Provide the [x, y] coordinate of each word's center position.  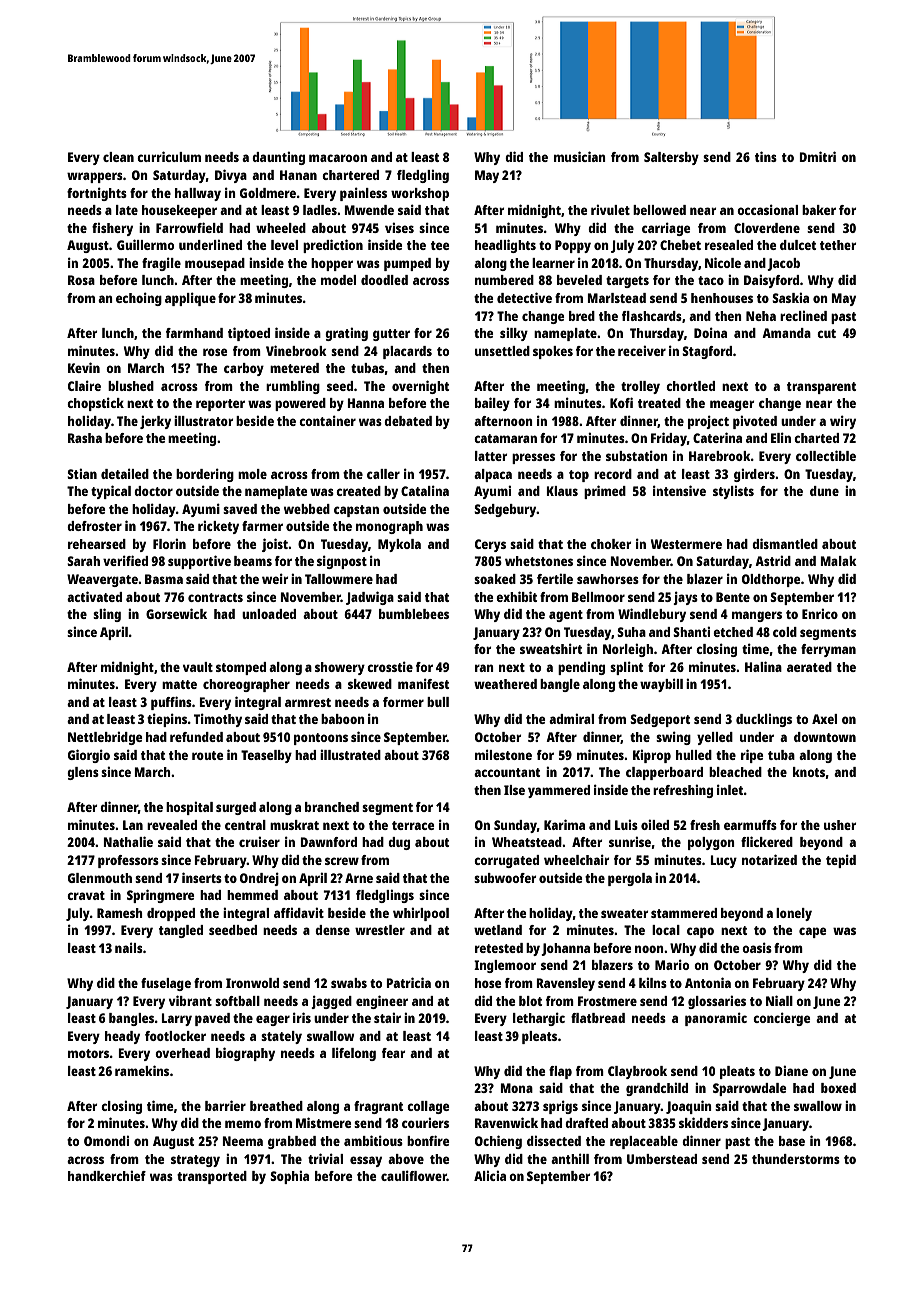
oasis [757, 947]
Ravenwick [506, 1122]
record [613, 474]
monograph [389, 527]
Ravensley [565, 984]
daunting [278, 158]
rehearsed [97, 544]
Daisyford [771, 281]
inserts [202, 877]
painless [363, 194]
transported [212, 1177]
